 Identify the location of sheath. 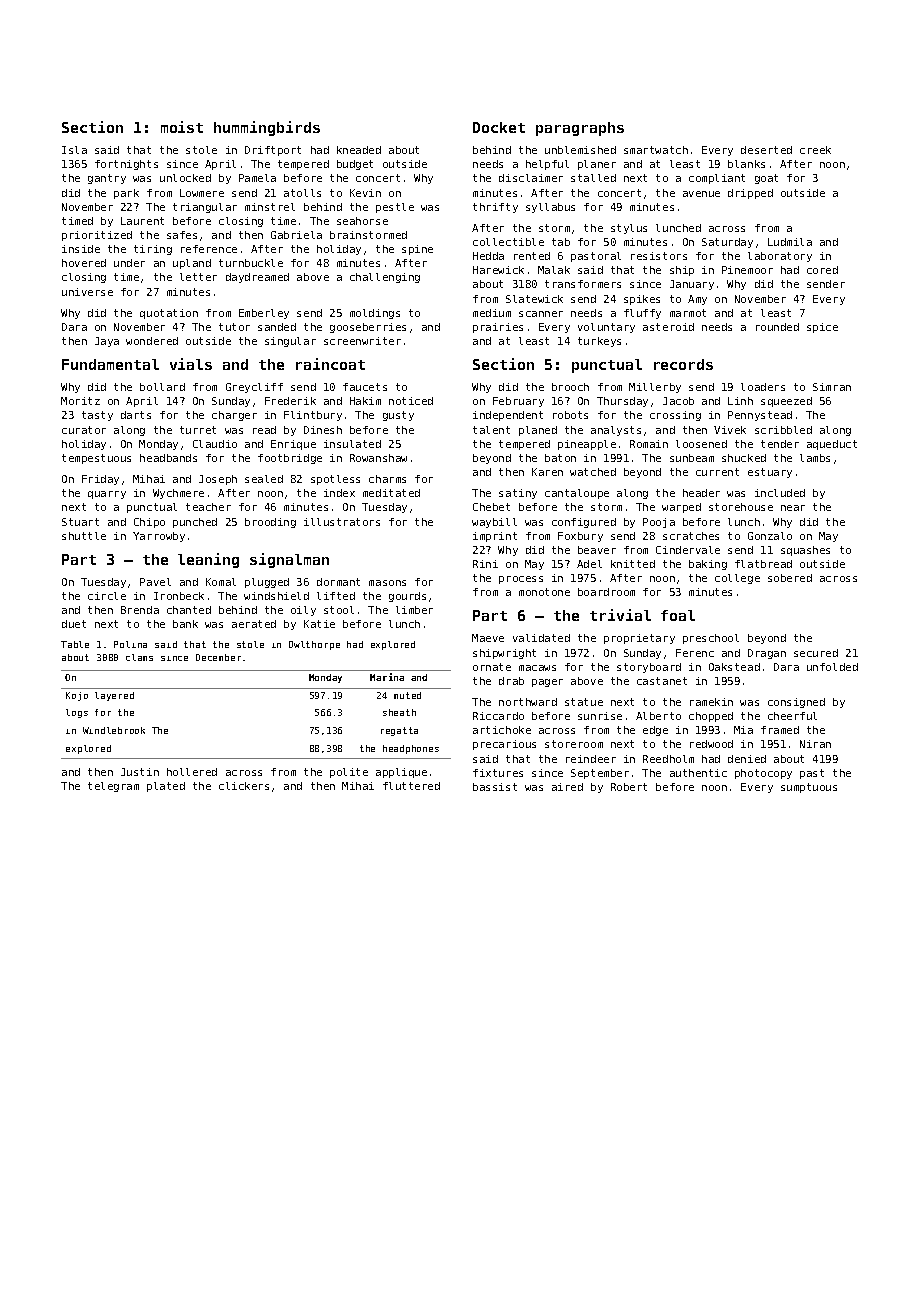
(399, 712).
